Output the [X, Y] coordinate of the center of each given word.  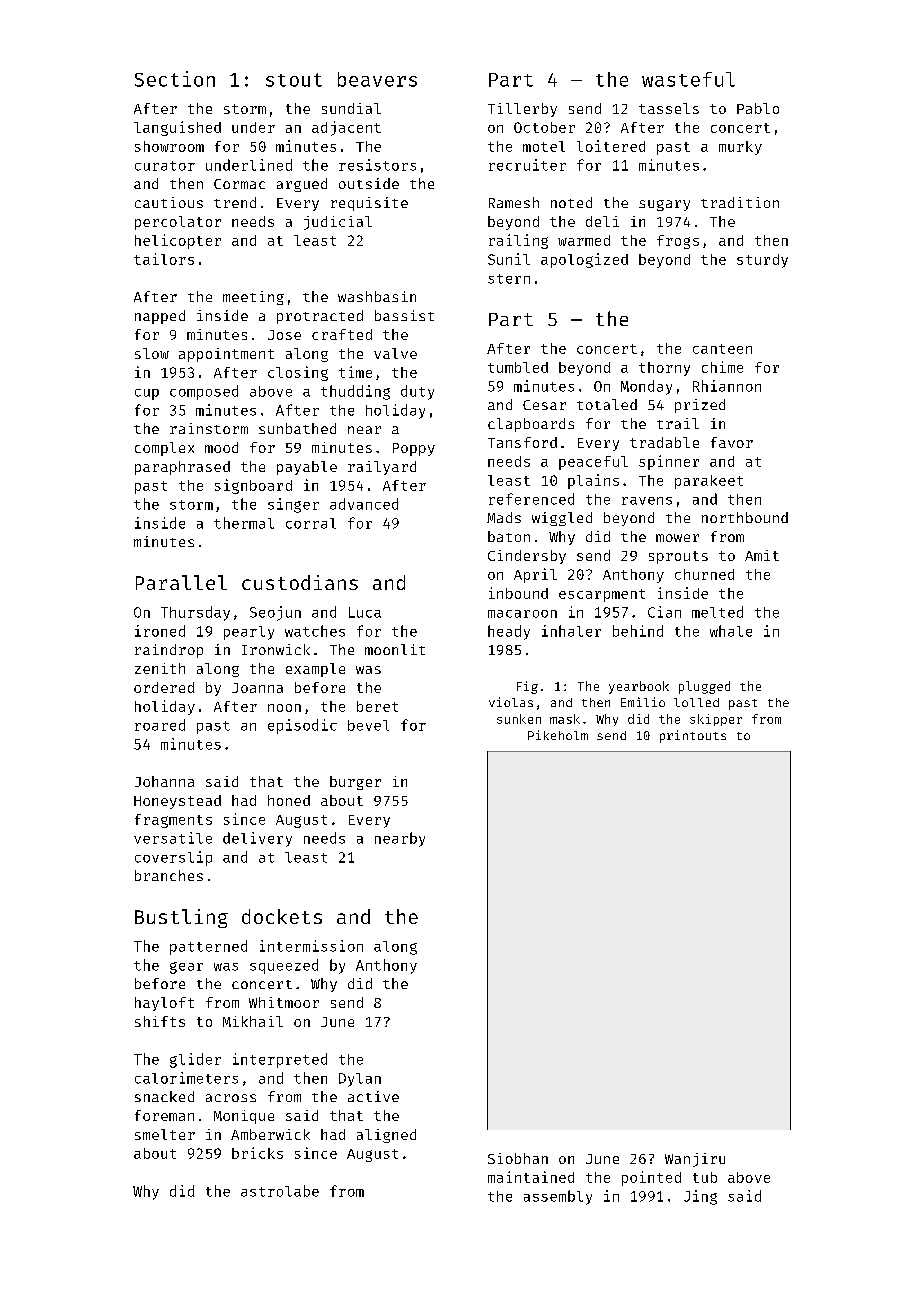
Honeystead [177, 802]
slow [152, 353]
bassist [404, 315]
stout [294, 80]
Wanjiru [695, 1160]
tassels [669, 108]
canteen [722, 349]
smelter [165, 1134]
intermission [311, 946]
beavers [377, 79]
